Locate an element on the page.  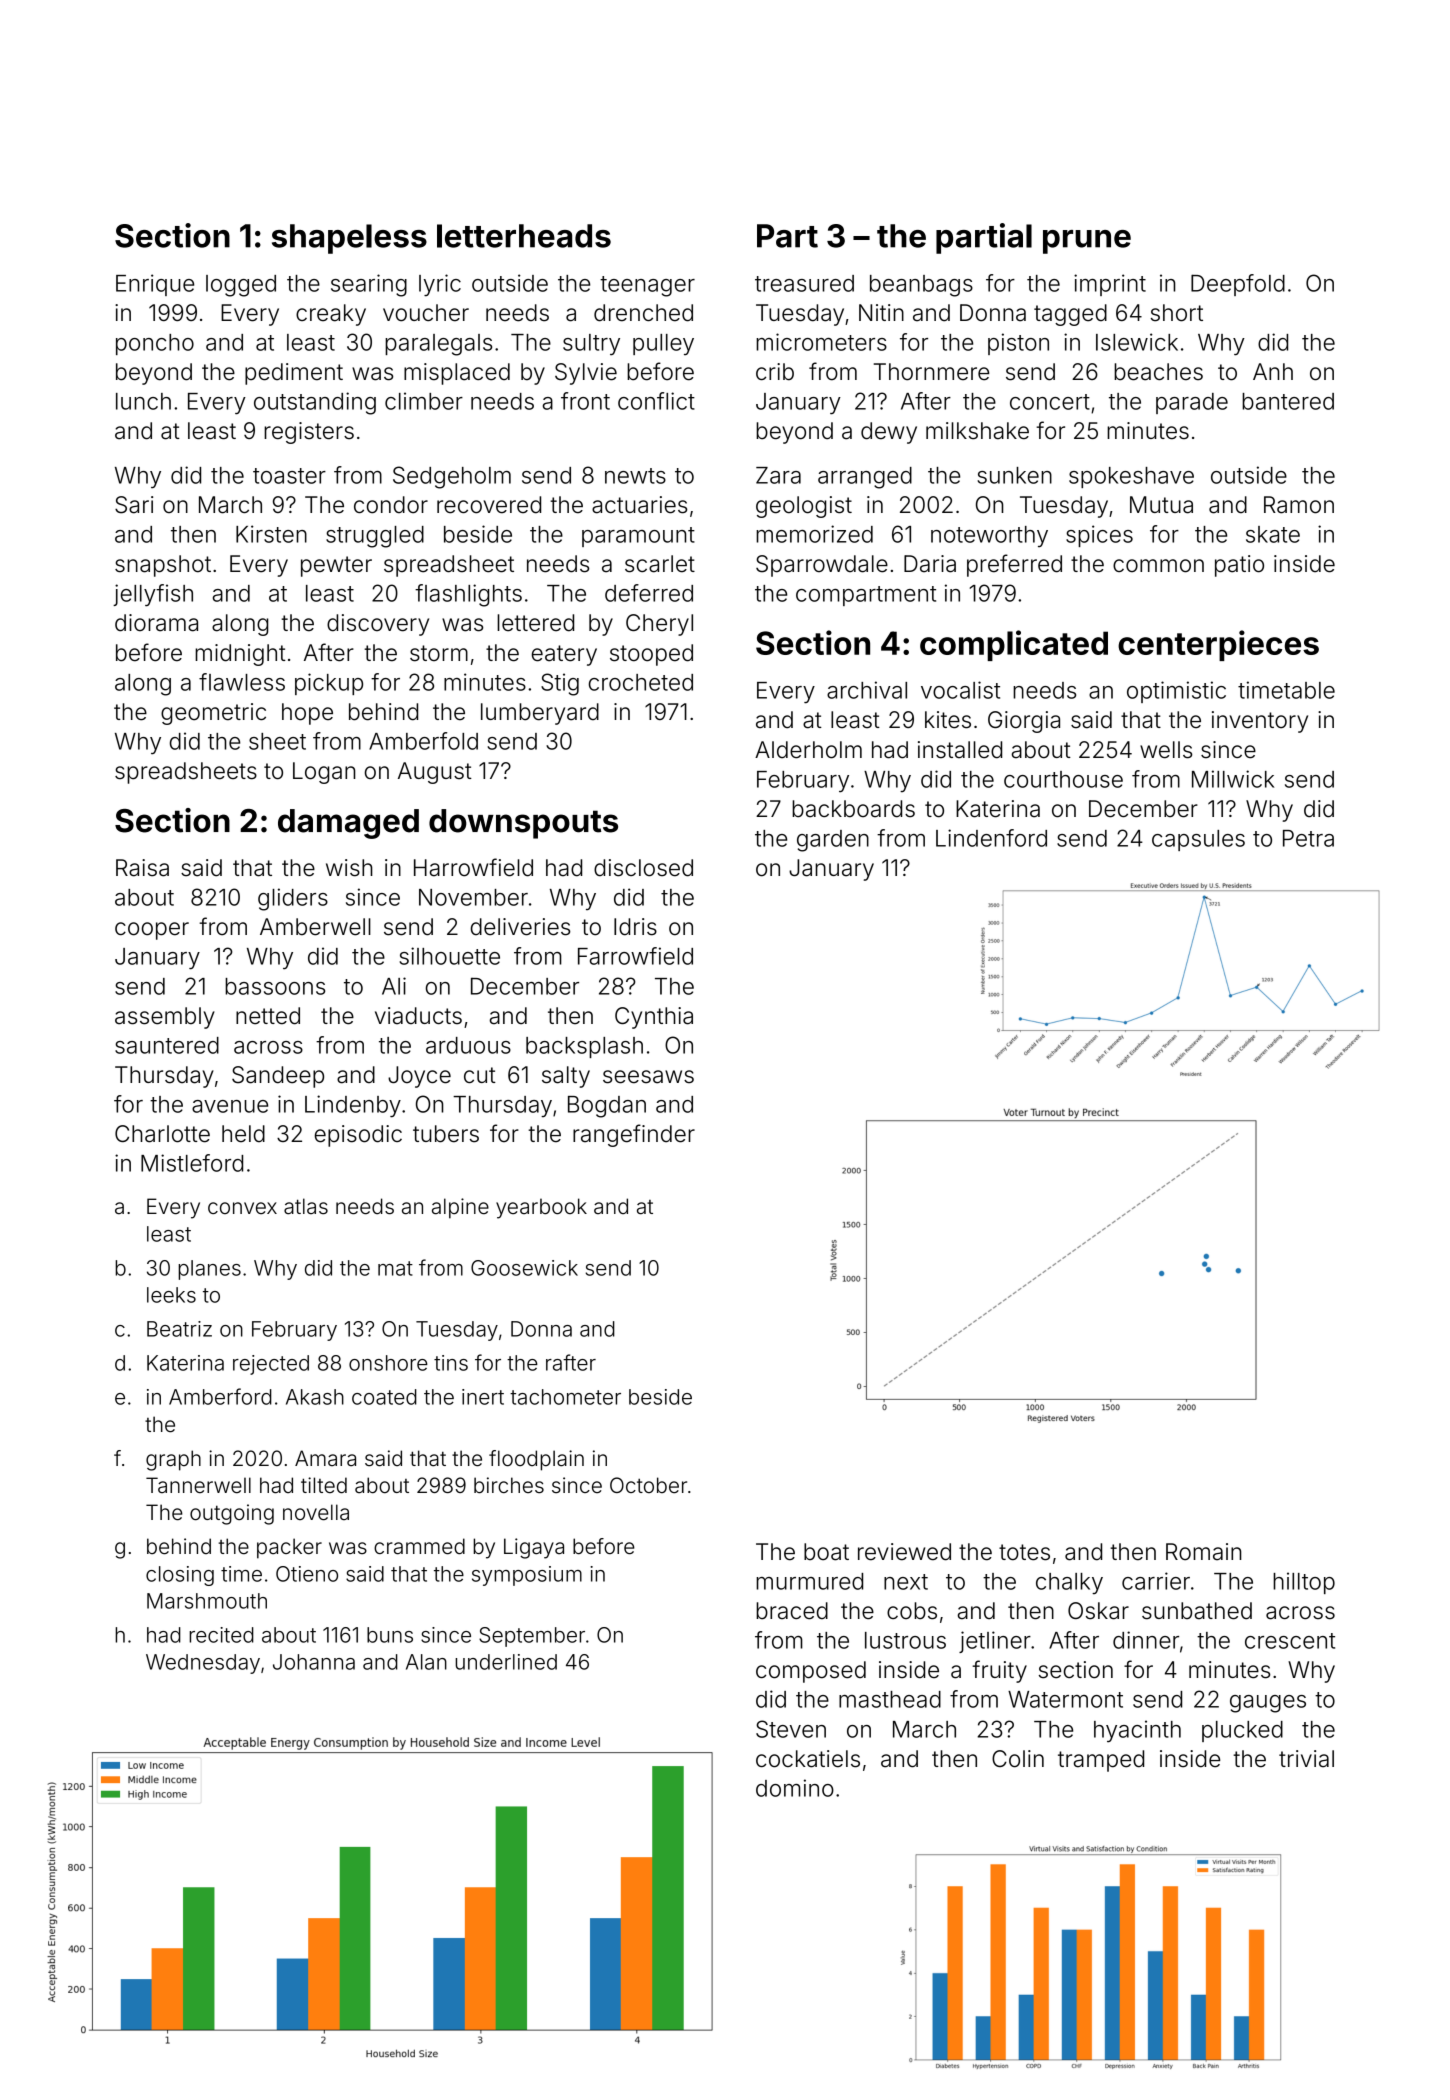
rejected is located at coordinates (271, 1365).
